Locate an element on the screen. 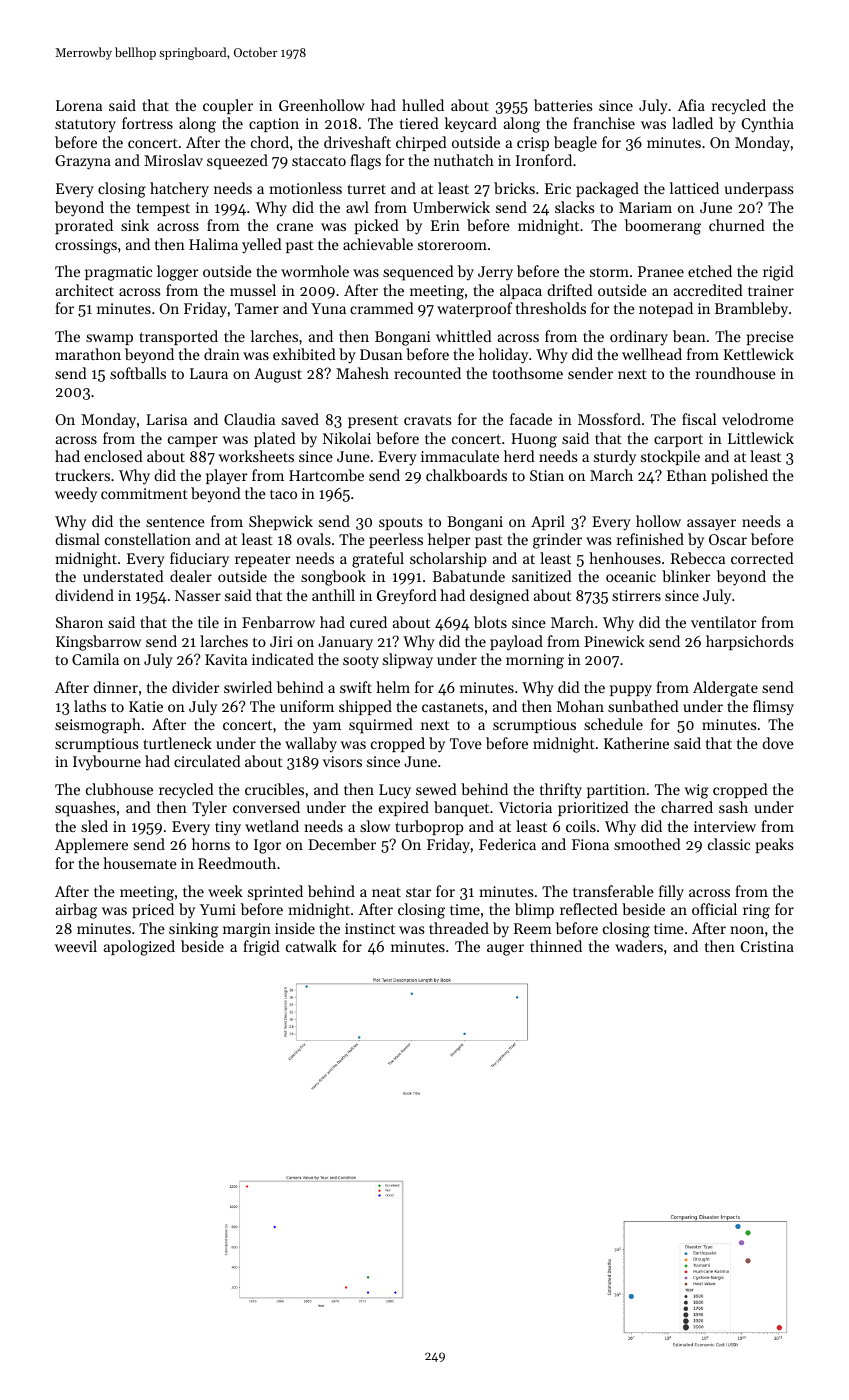  hulled is located at coordinates (423, 105).
